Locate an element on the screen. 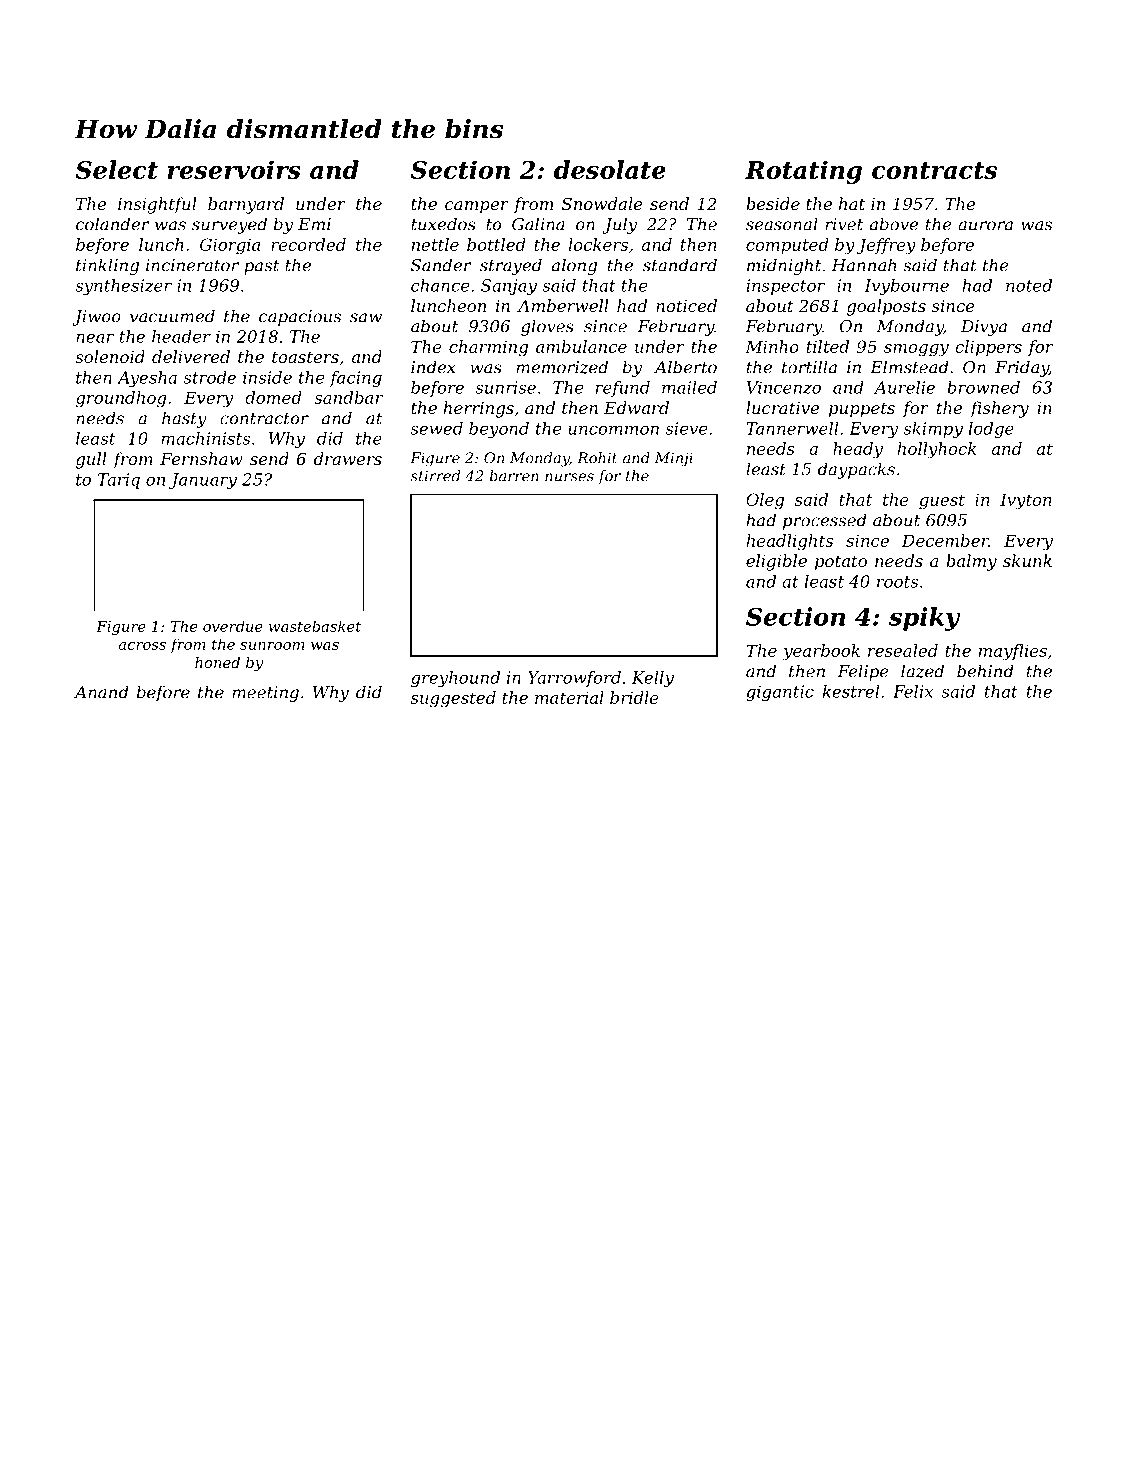 The width and height of the screenshot is (1128, 1460). Ivyton is located at coordinates (1026, 501).
